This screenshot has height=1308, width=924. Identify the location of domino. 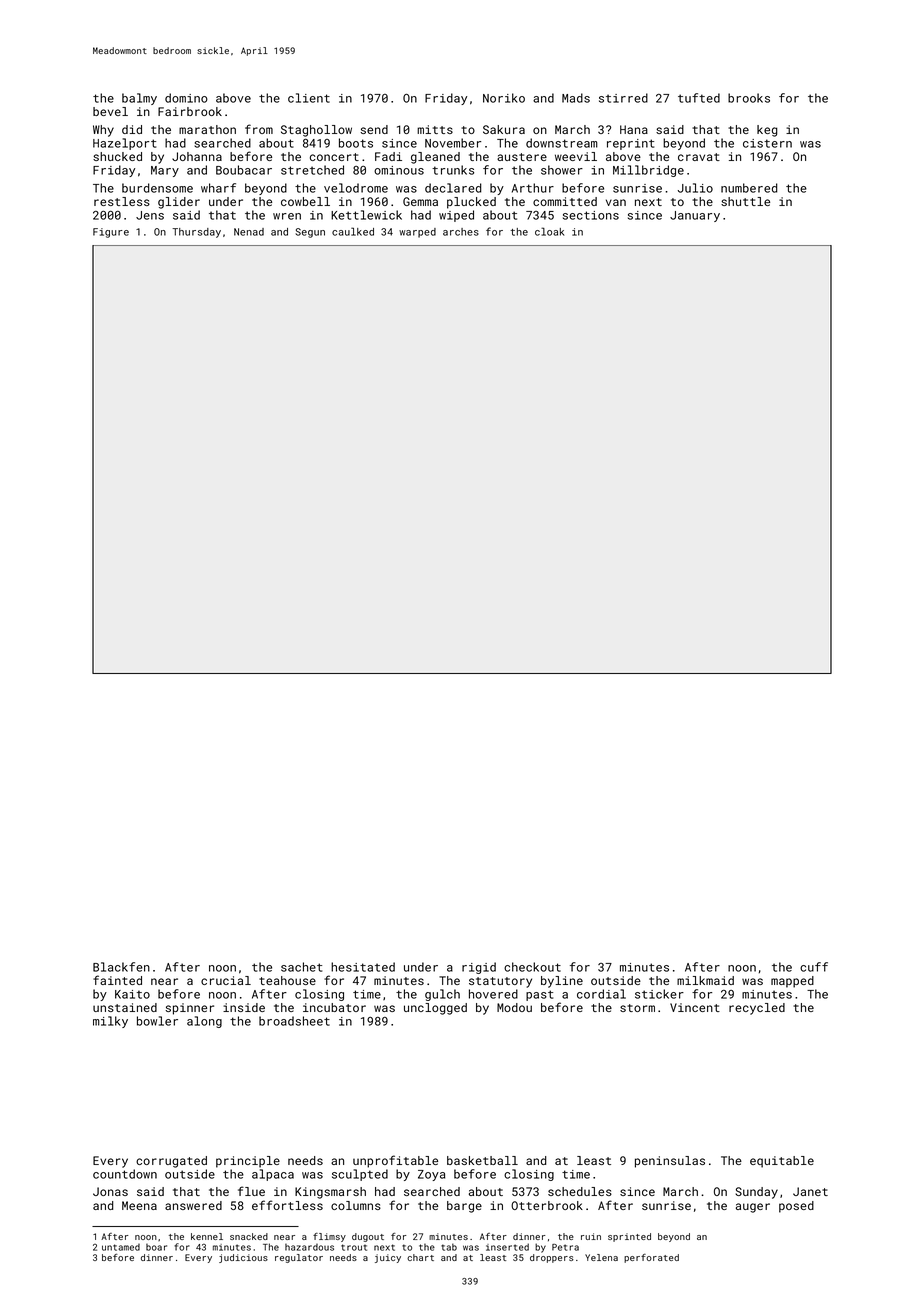
(186, 98).
